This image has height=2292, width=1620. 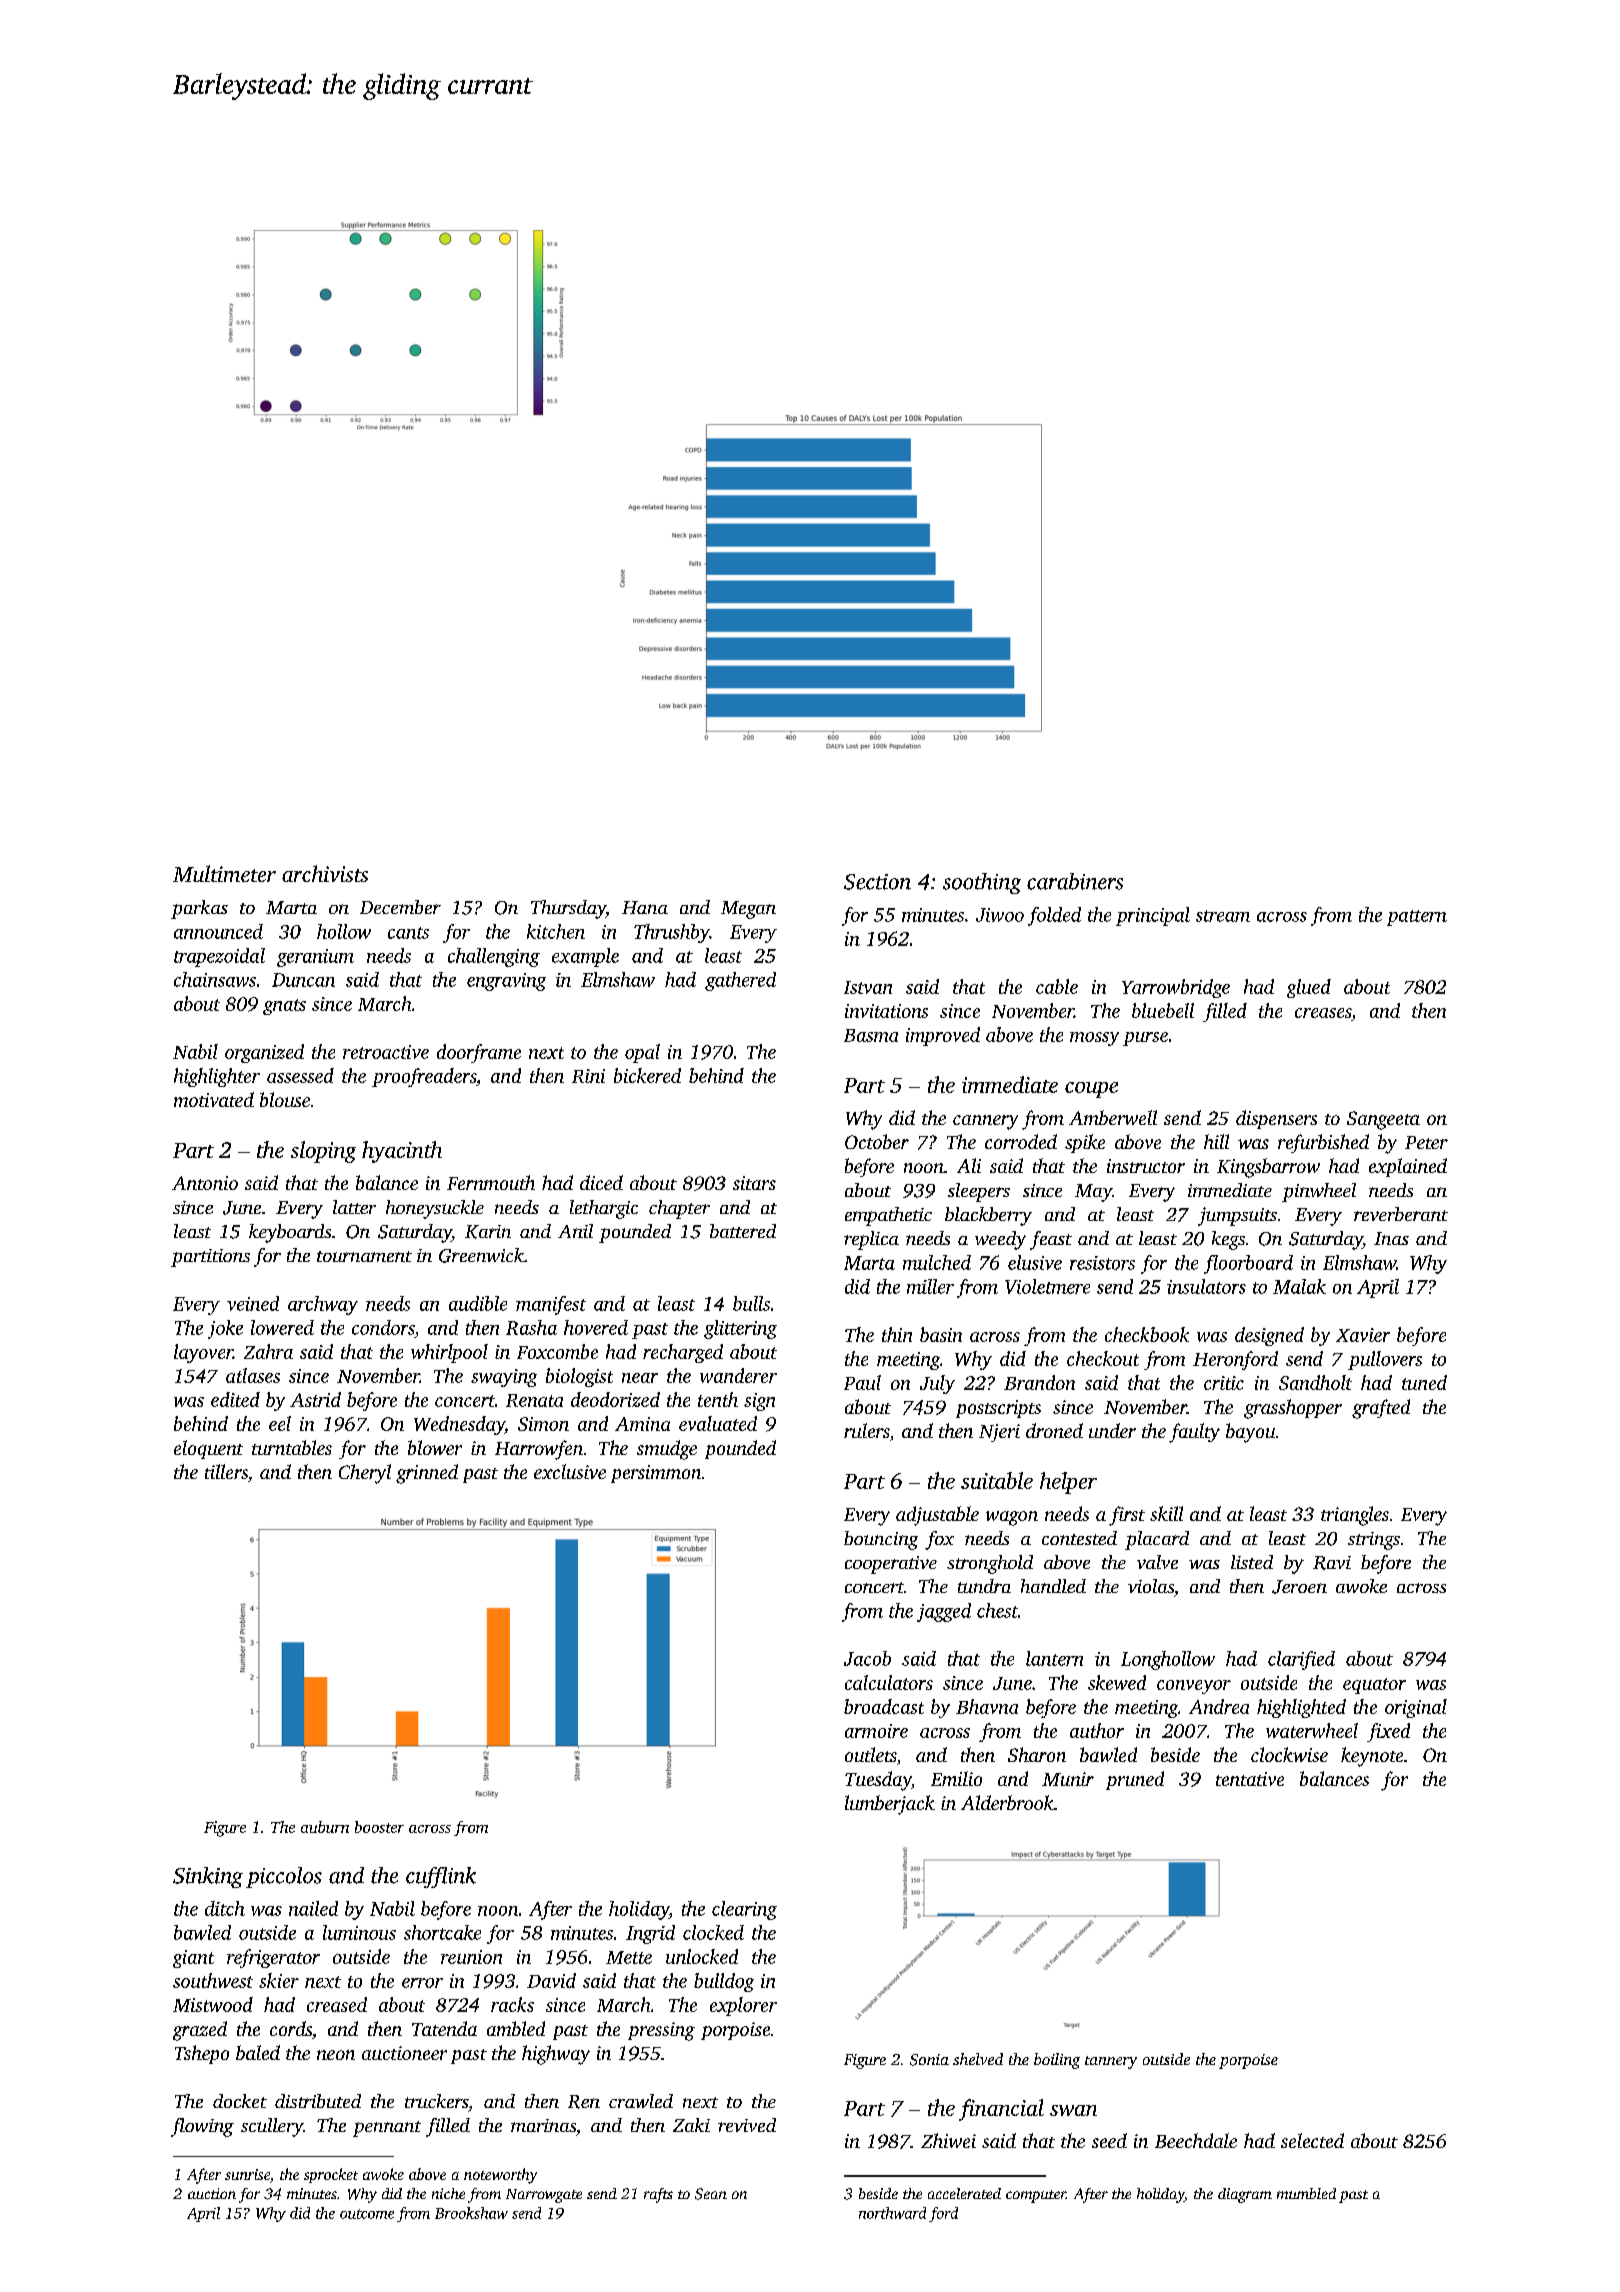 What do you see at coordinates (1000, 915) in the image?
I see `Jiwoo` at bounding box center [1000, 915].
